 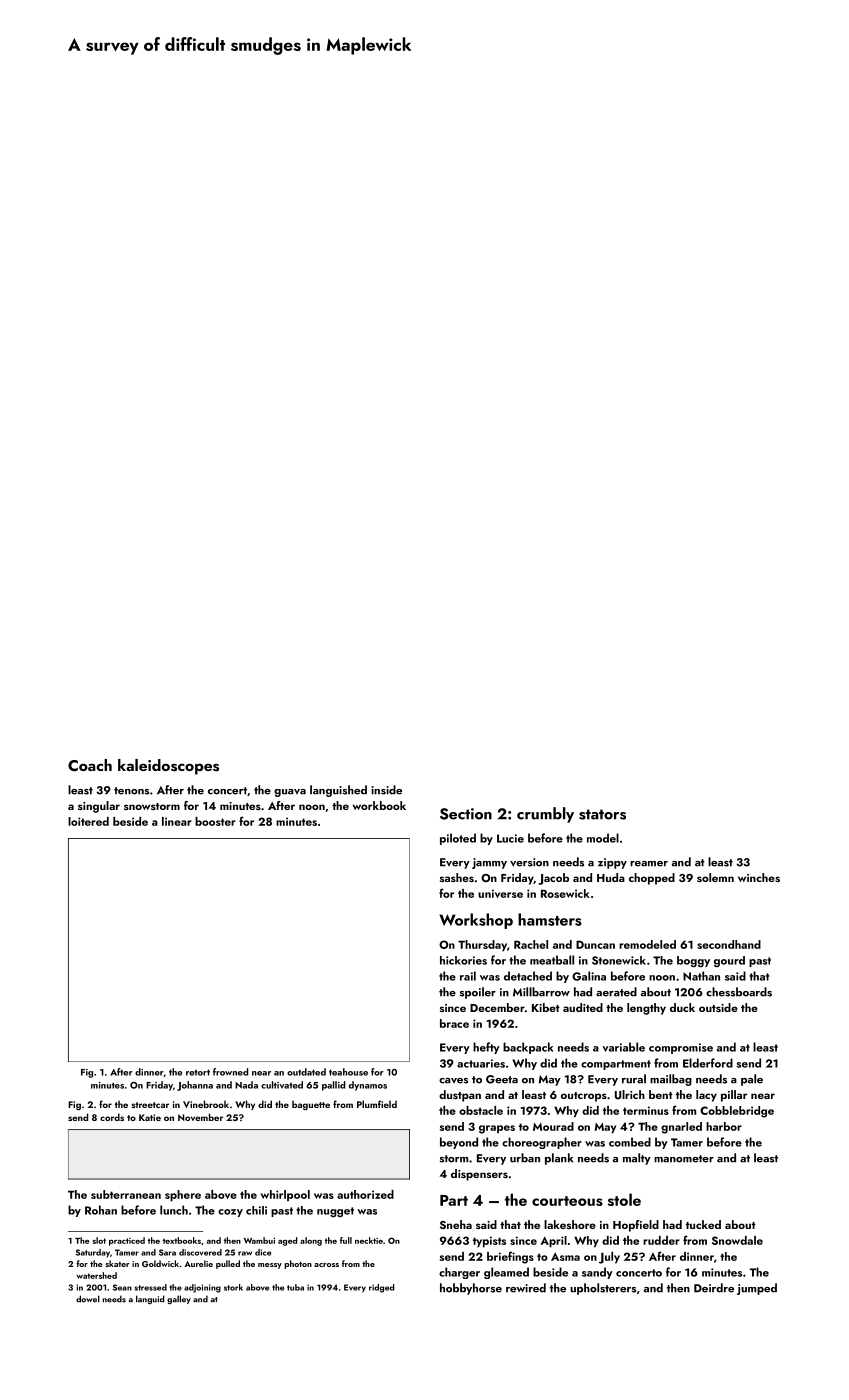 I want to click on retort, so click(x=198, y=1072).
